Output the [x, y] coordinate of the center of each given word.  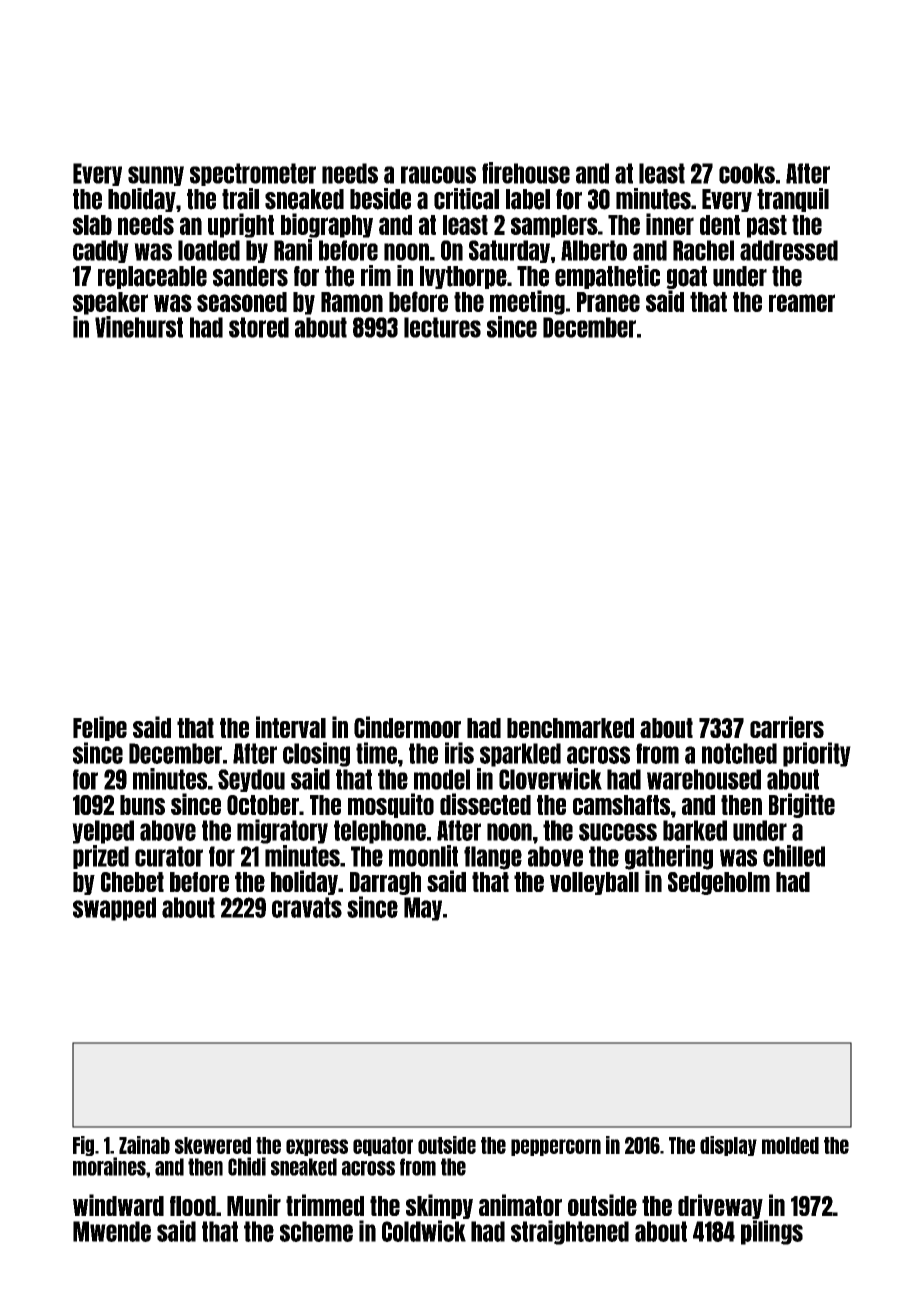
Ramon [352, 302]
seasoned [242, 302]
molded [790, 1145]
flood [193, 1206]
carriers [787, 727]
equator [383, 1146]
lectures [442, 327]
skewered [213, 1145]
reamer [802, 303]
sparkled [520, 755]
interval [291, 727]
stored [259, 327]
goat [686, 277]
